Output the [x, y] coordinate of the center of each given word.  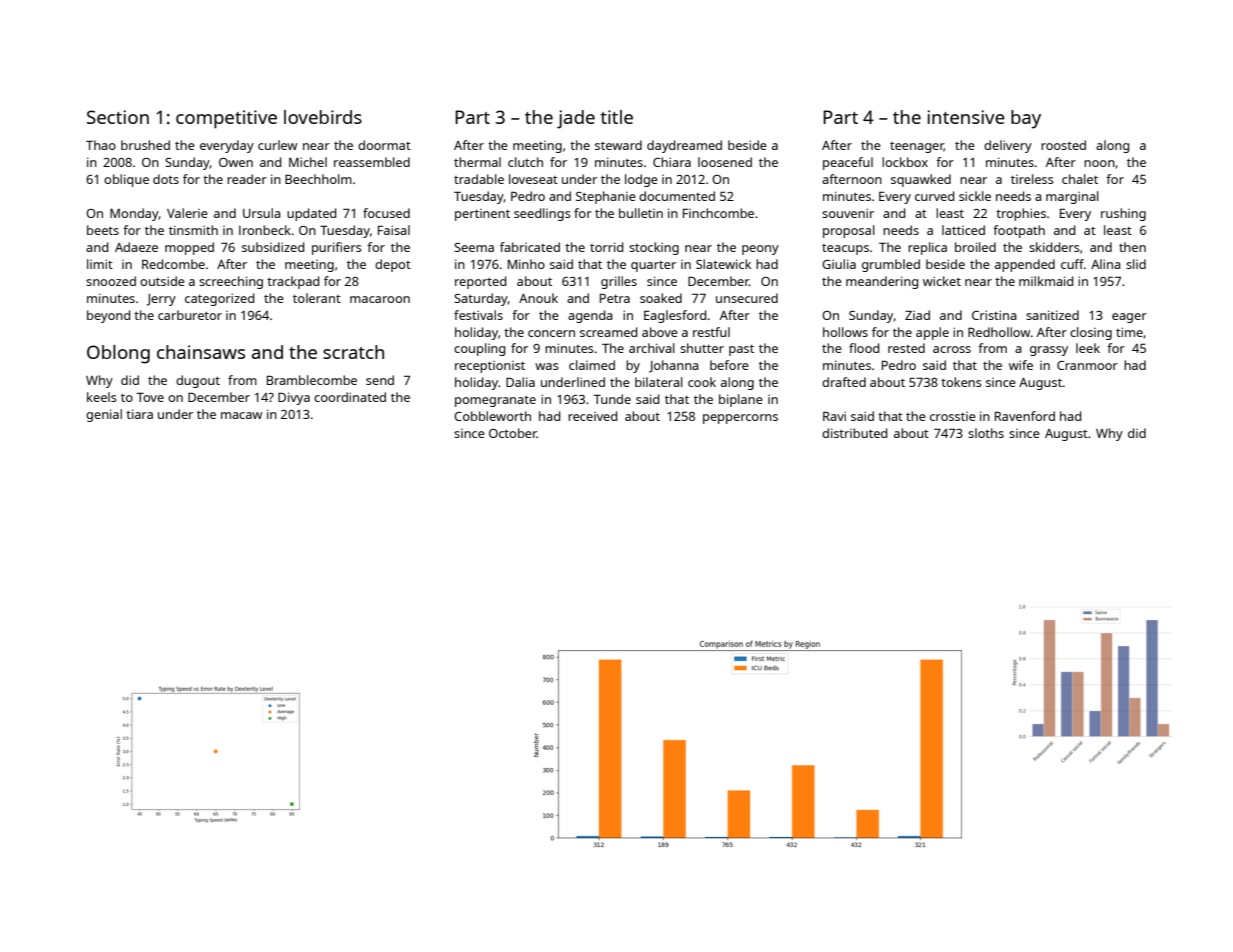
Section [118, 117]
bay [1026, 119]
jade [576, 119]
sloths [986, 433]
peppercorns [740, 419]
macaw [241, 415]
